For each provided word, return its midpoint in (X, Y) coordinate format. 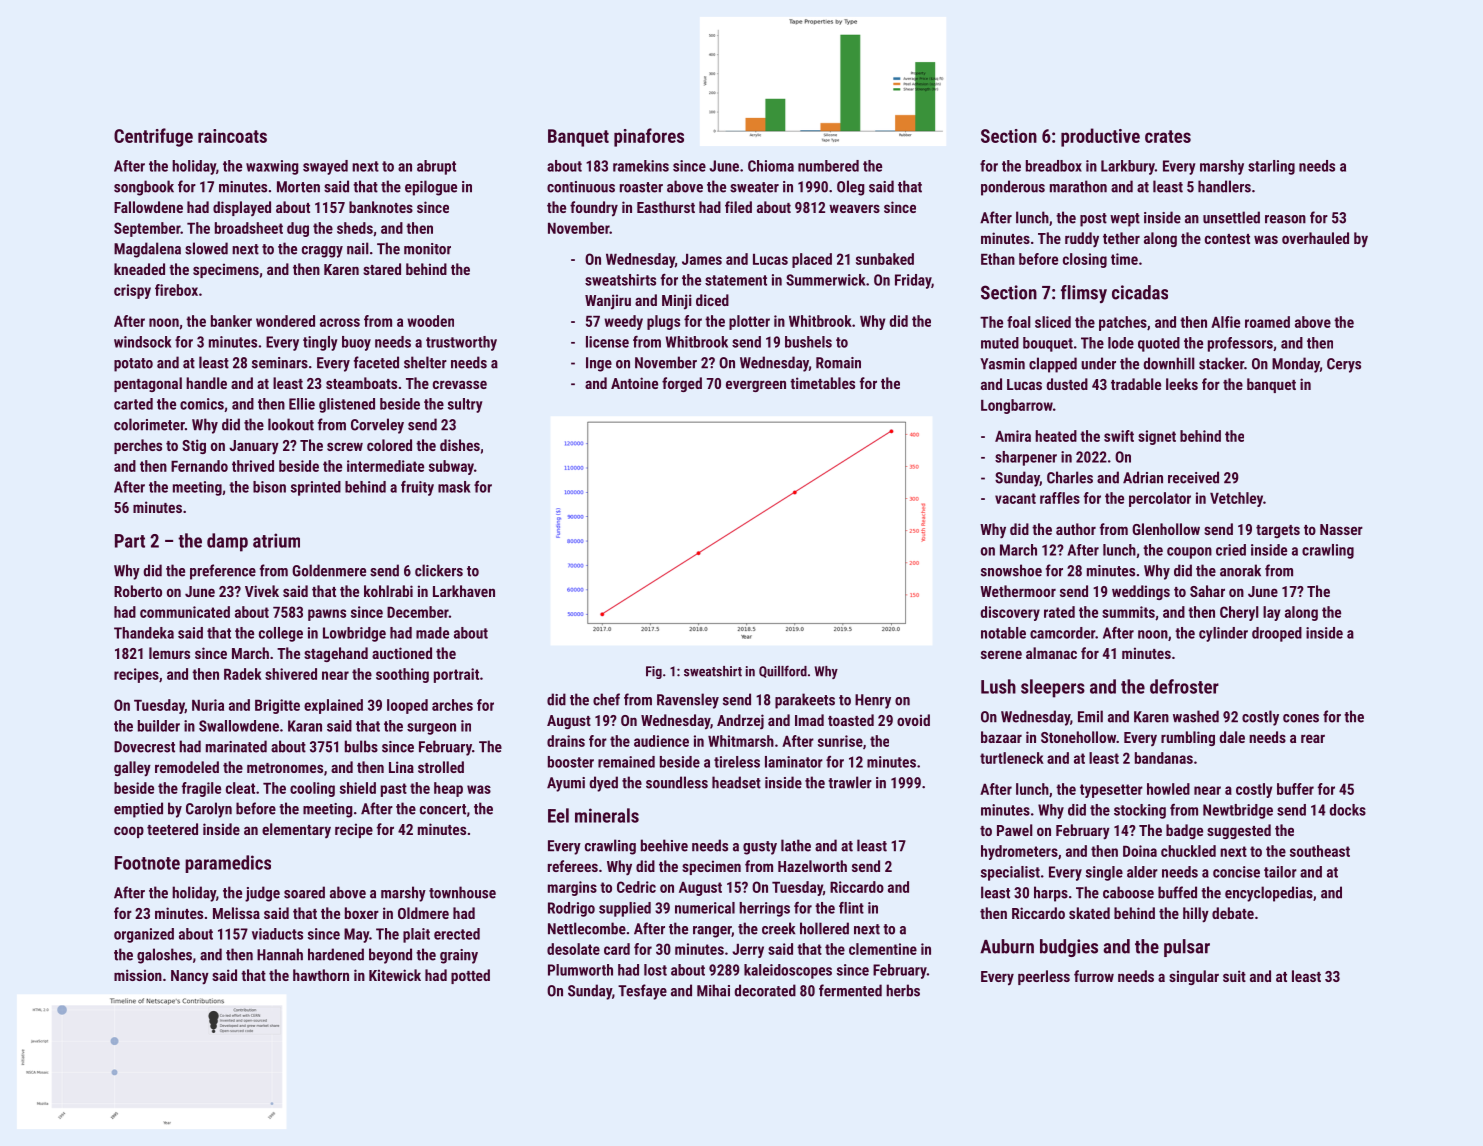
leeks (1182, 384)
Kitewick (395, 975)
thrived (253, 466)
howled (1168, 789)
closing (1085, 260)
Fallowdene (148, 207)
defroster (1184, 686)
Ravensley (688, 701)
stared (382, 269)
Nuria (208, 705)
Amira (1013, 436)
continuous (581, 187)
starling (1271, 167)
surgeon (431, 729)
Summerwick (826, 280)
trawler (850, 782)
